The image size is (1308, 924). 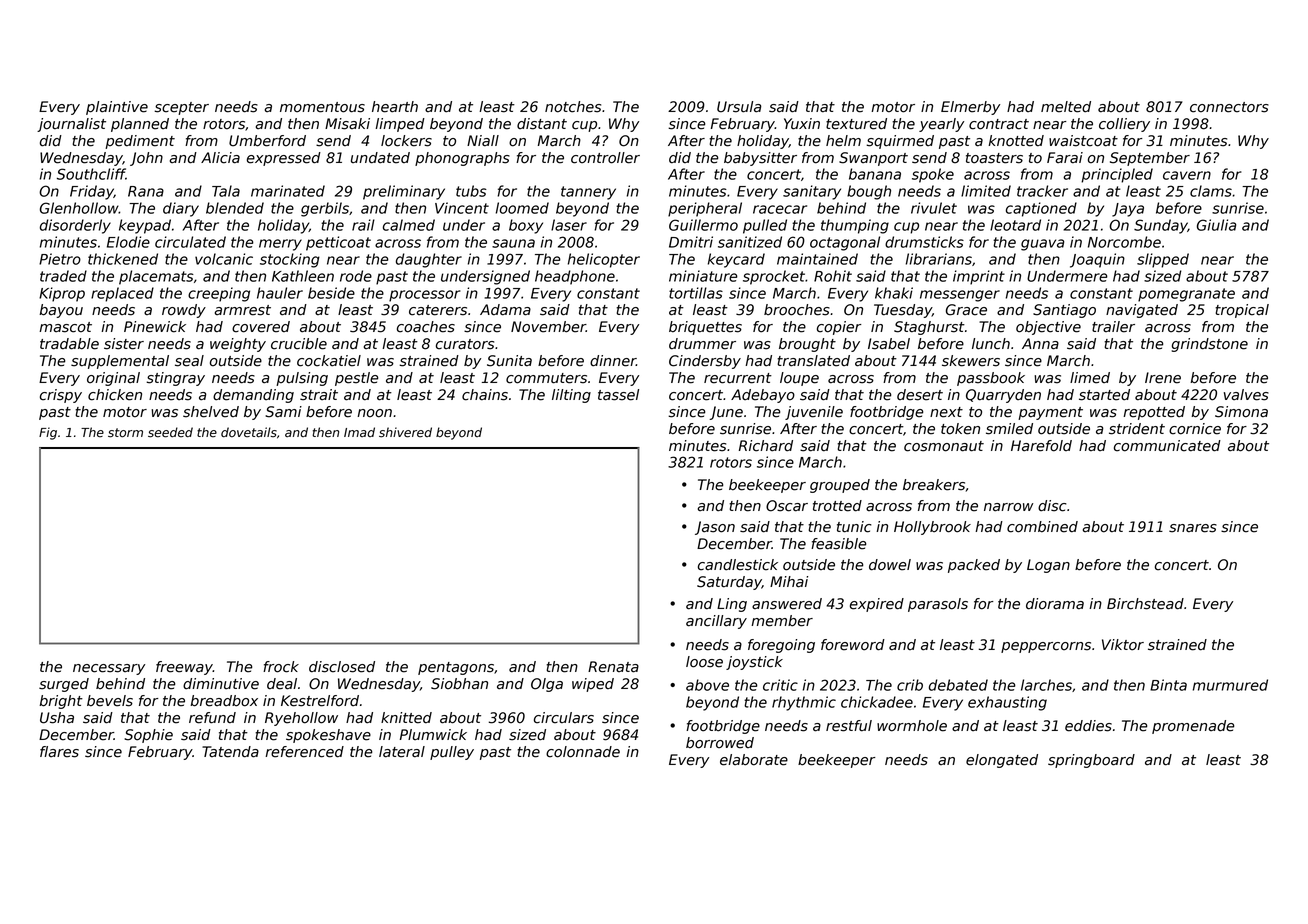 What do you see at coordinates (1046, 647) in the screenshot?
I see `peppercorns` at bounding box center [1046, 647].
